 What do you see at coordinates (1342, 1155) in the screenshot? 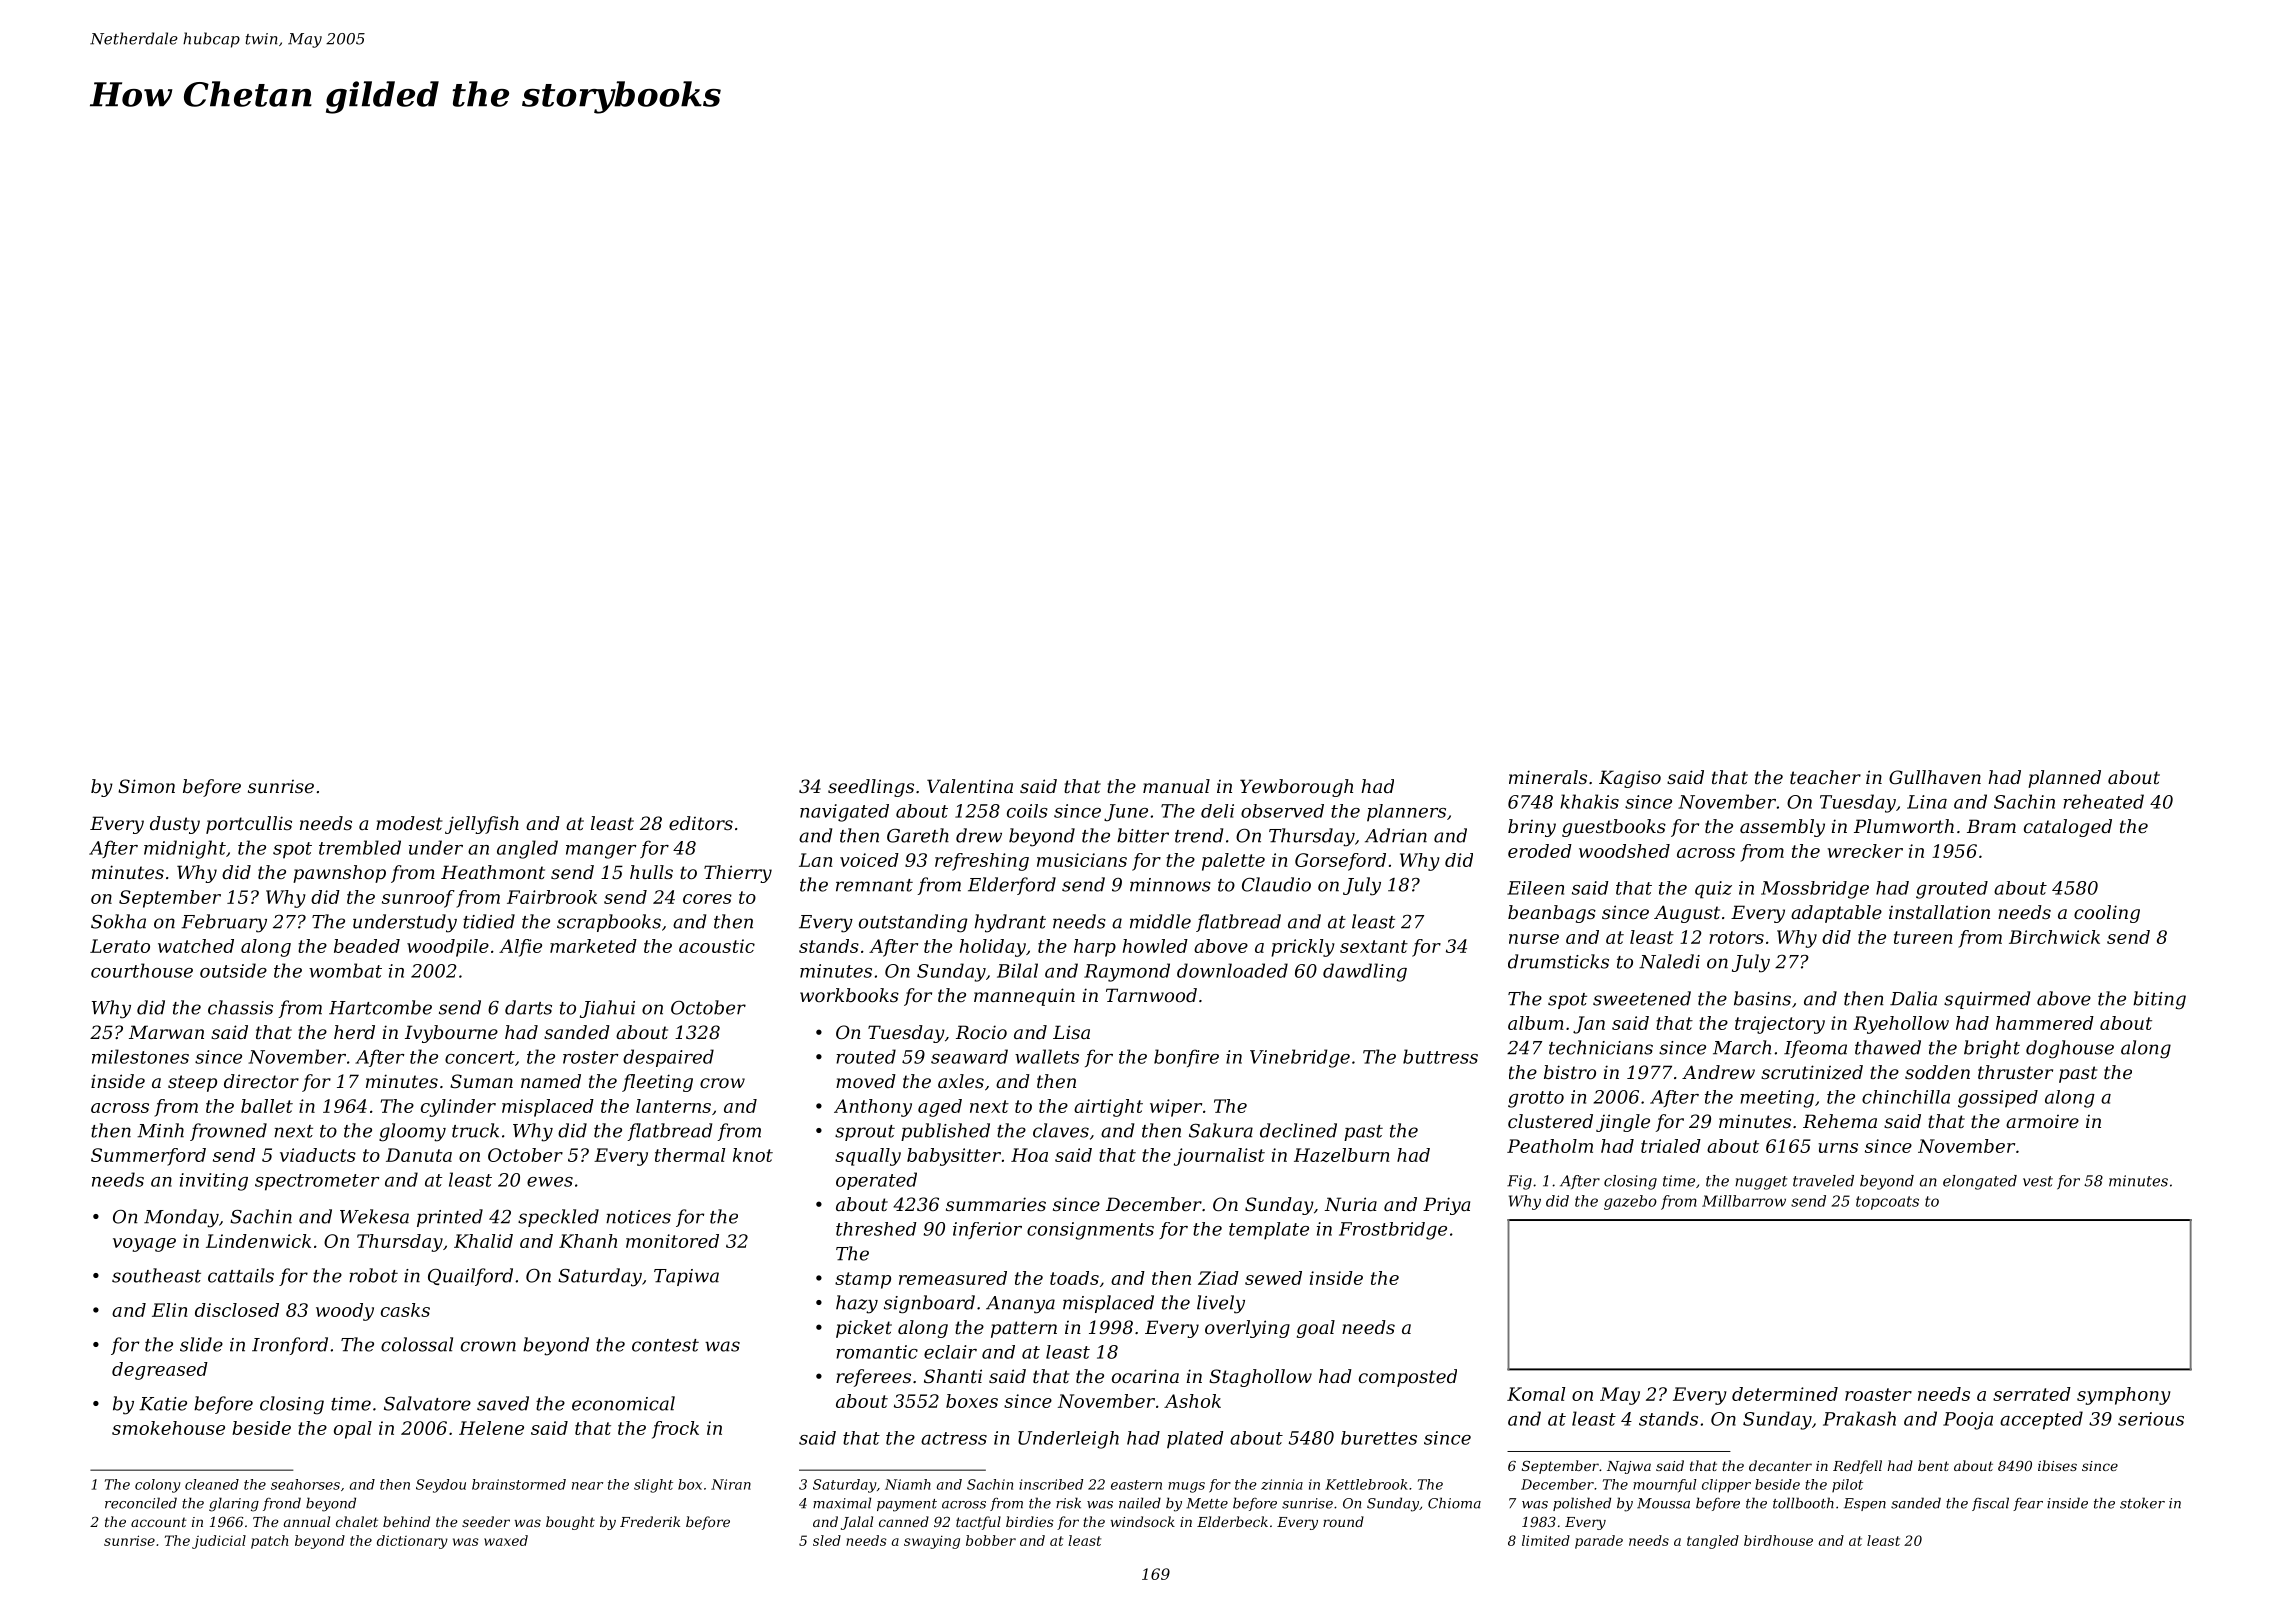
I see `Hazelburn` at bounding box center [1342, 1155].
